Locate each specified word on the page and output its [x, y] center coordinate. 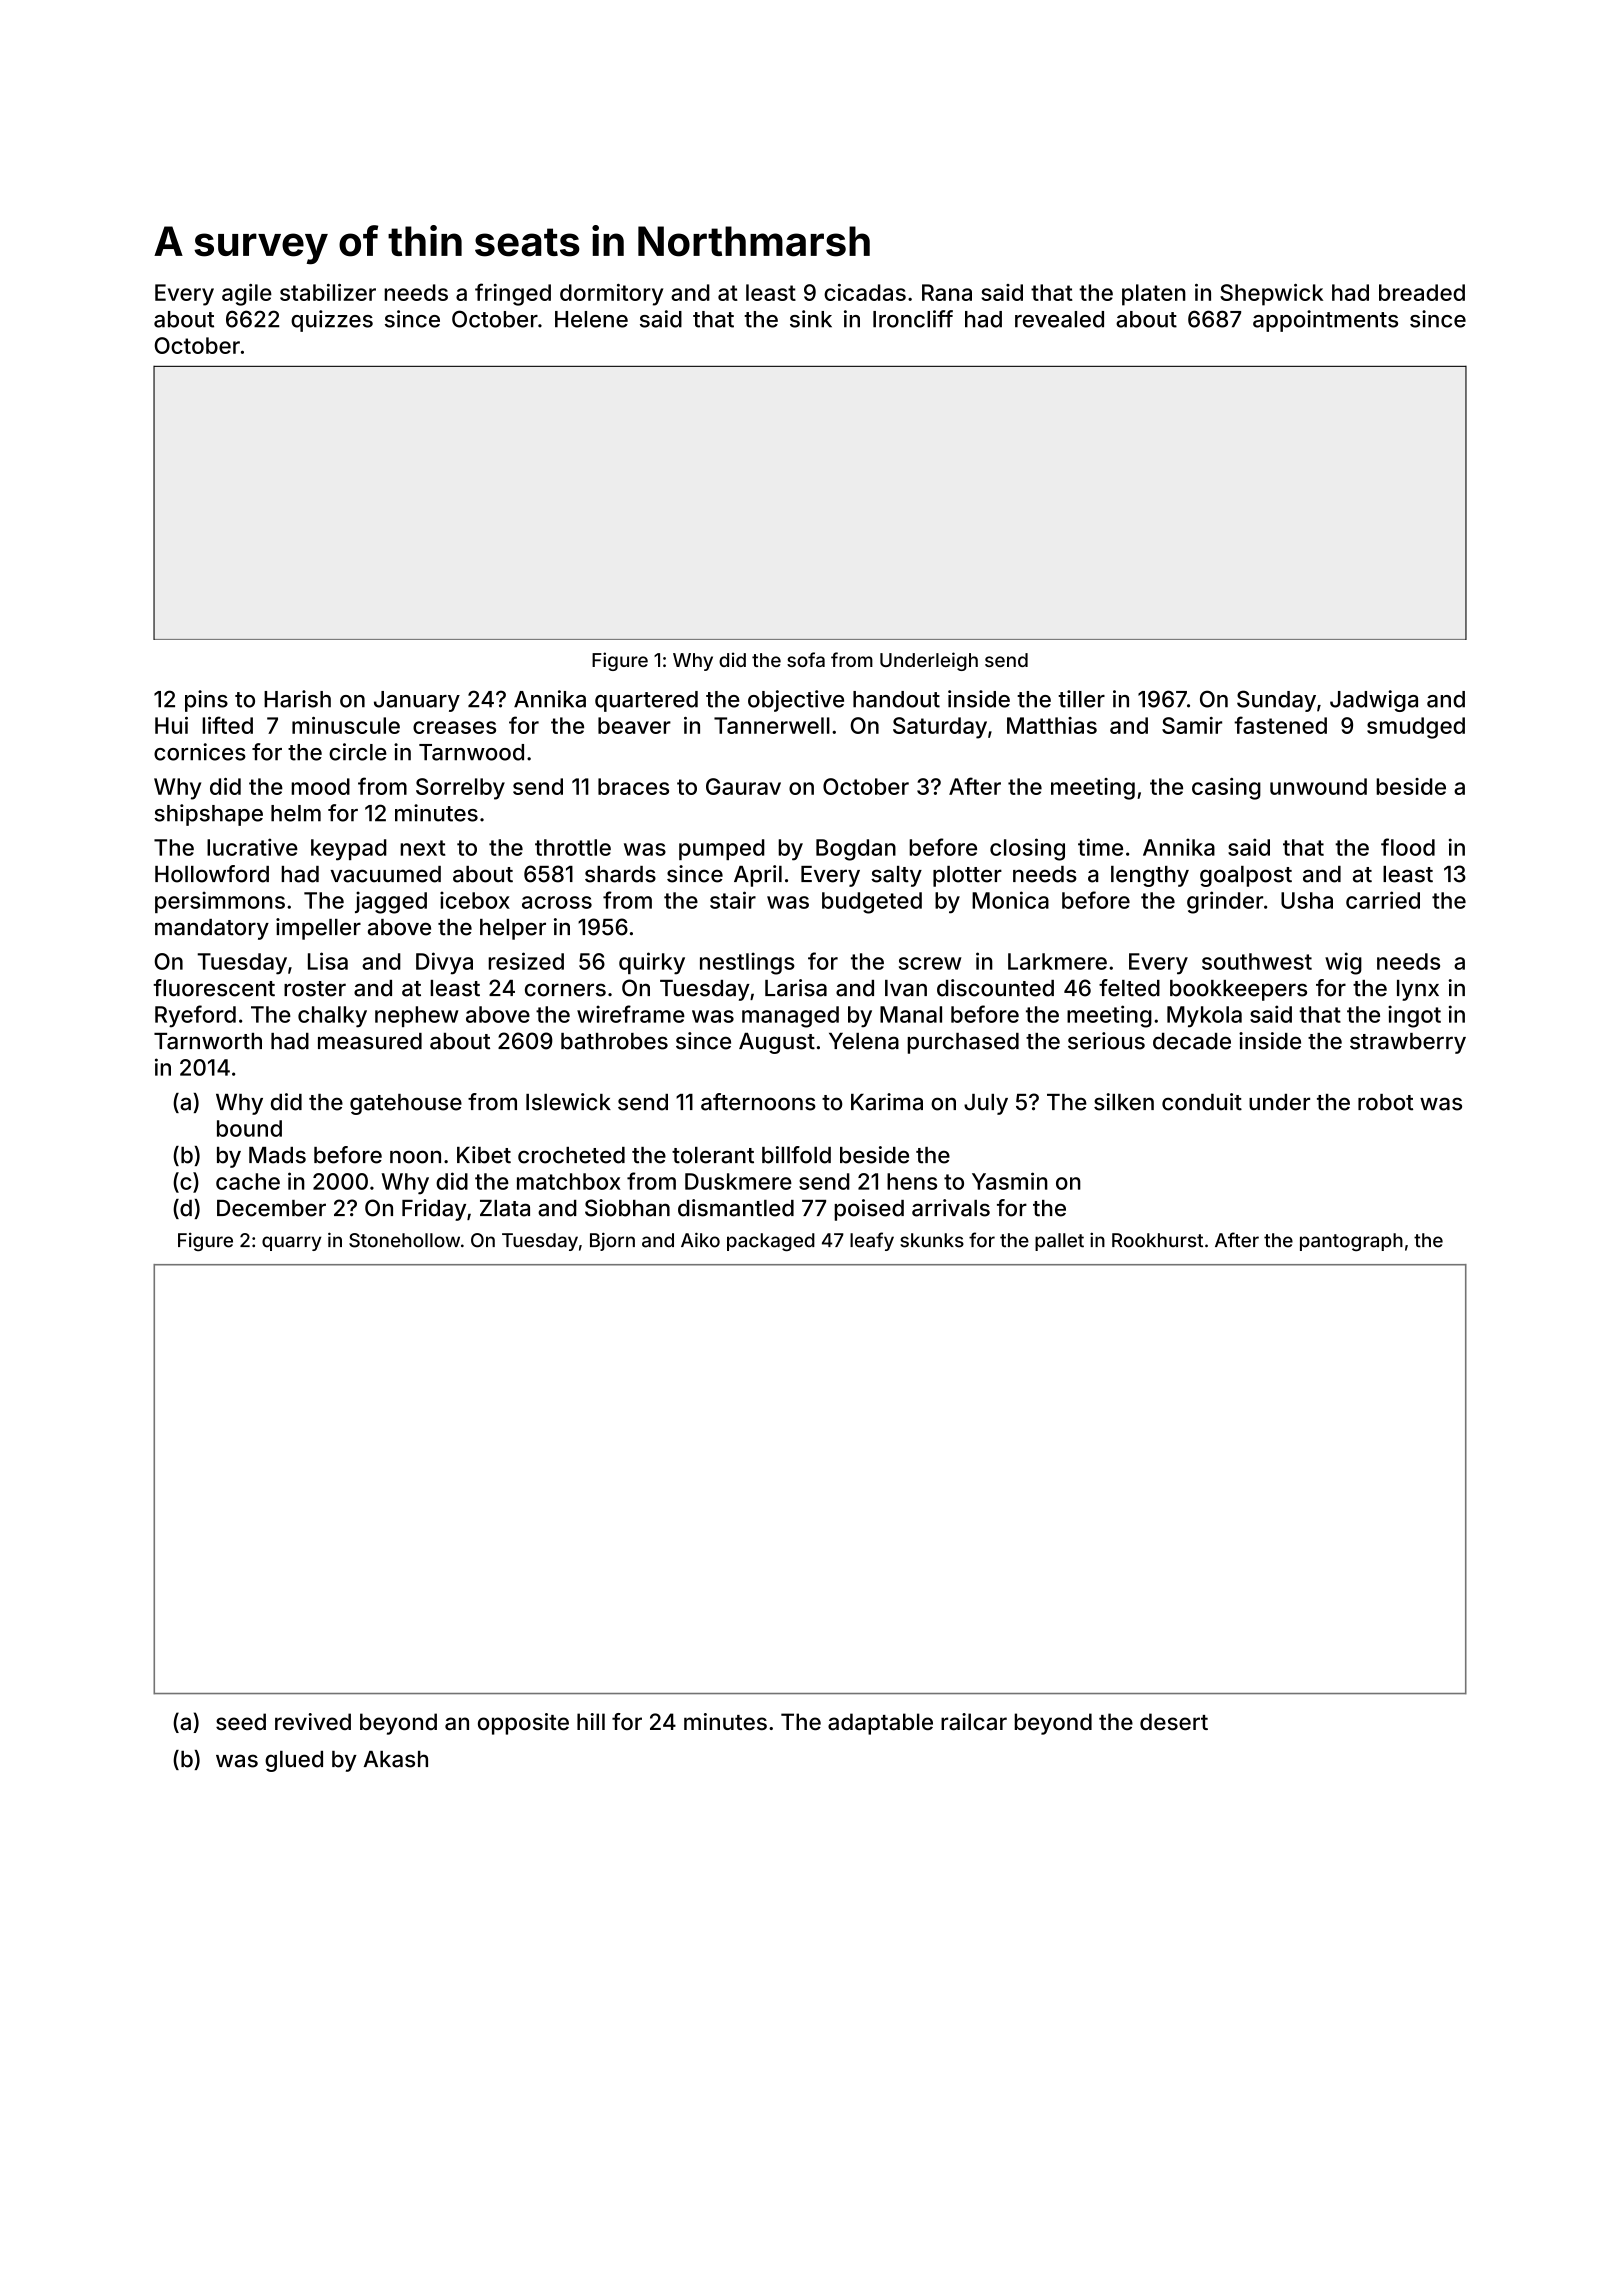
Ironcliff [913, 319]
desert [1174, 1721]
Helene [591, 319]
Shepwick [1271, 295]
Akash [396, 1759]
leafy [872, 1241]
